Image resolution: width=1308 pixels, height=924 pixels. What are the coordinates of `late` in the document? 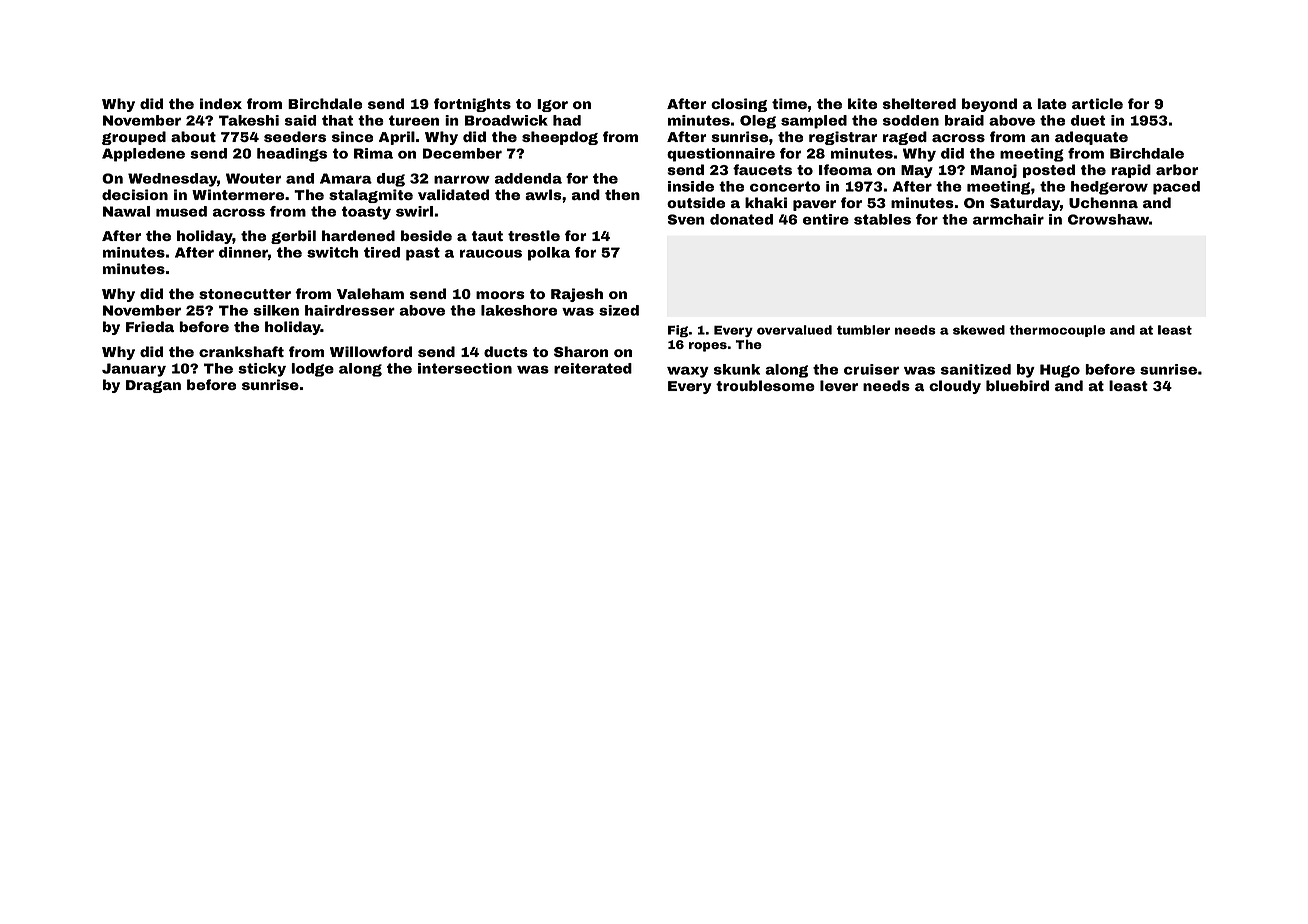 It's located at (1052, 103).
